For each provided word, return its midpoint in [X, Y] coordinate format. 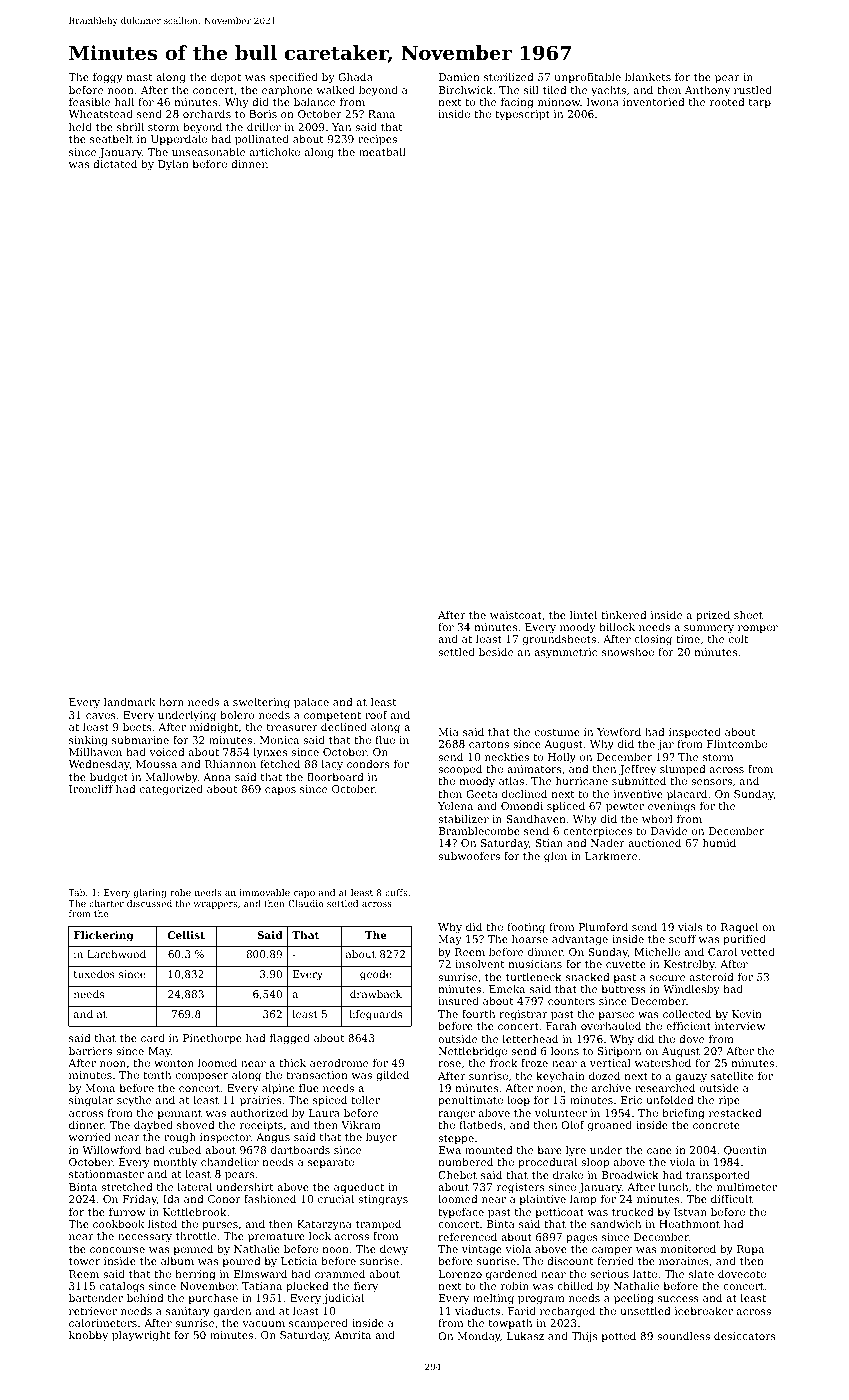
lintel [583, 615]
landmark [129, 702]
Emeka [507, 989]
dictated [115, 164]
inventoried [654, 102]
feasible [89, 102]
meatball [382, 152]
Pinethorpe [212, 1039]
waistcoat [516, 615]
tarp [760, 103]
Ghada [355, 77]
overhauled [611, 1026]
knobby [88, 1336]
